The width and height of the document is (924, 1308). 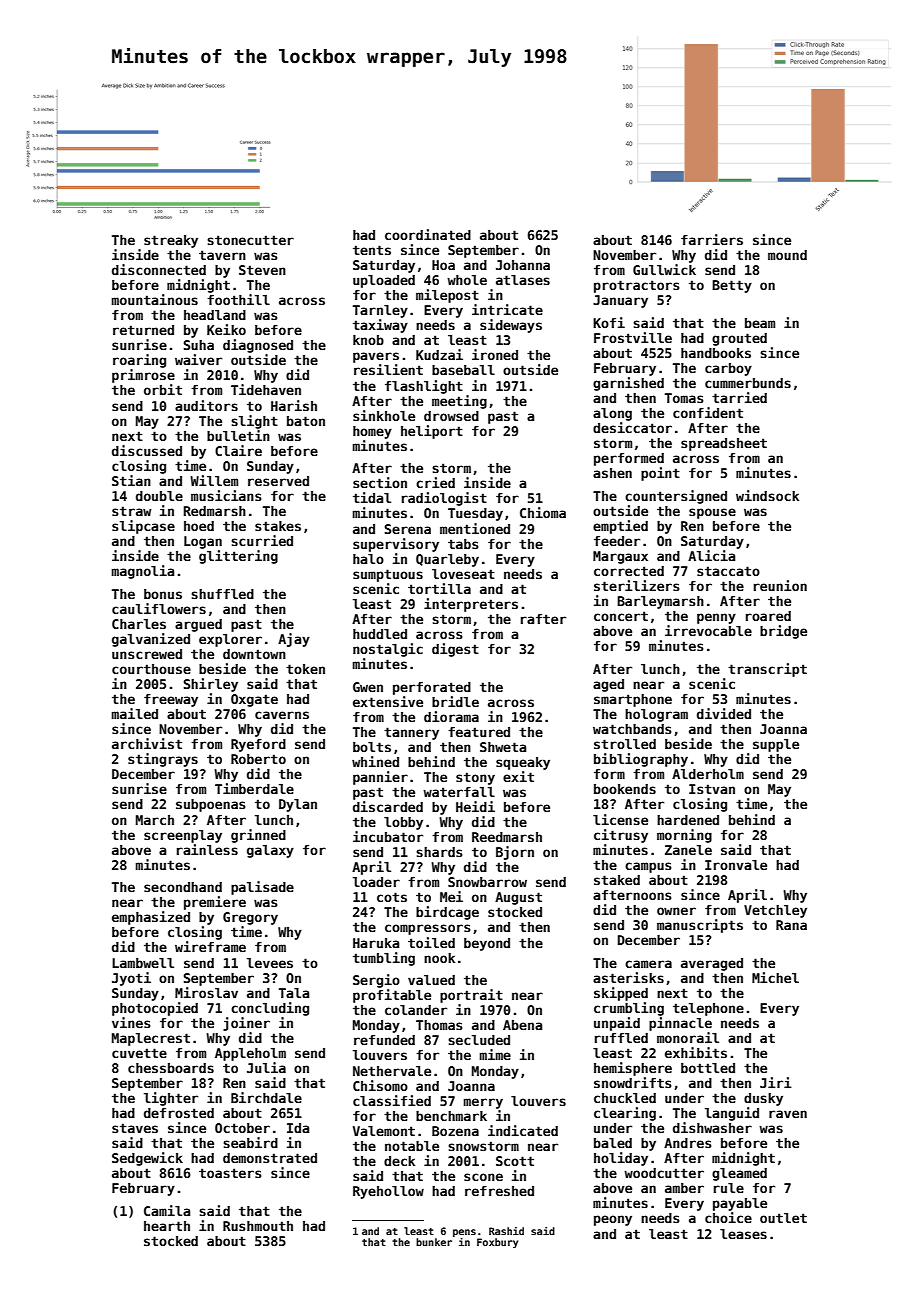 I want to click on courthouse, so click(x=151, y=669).
